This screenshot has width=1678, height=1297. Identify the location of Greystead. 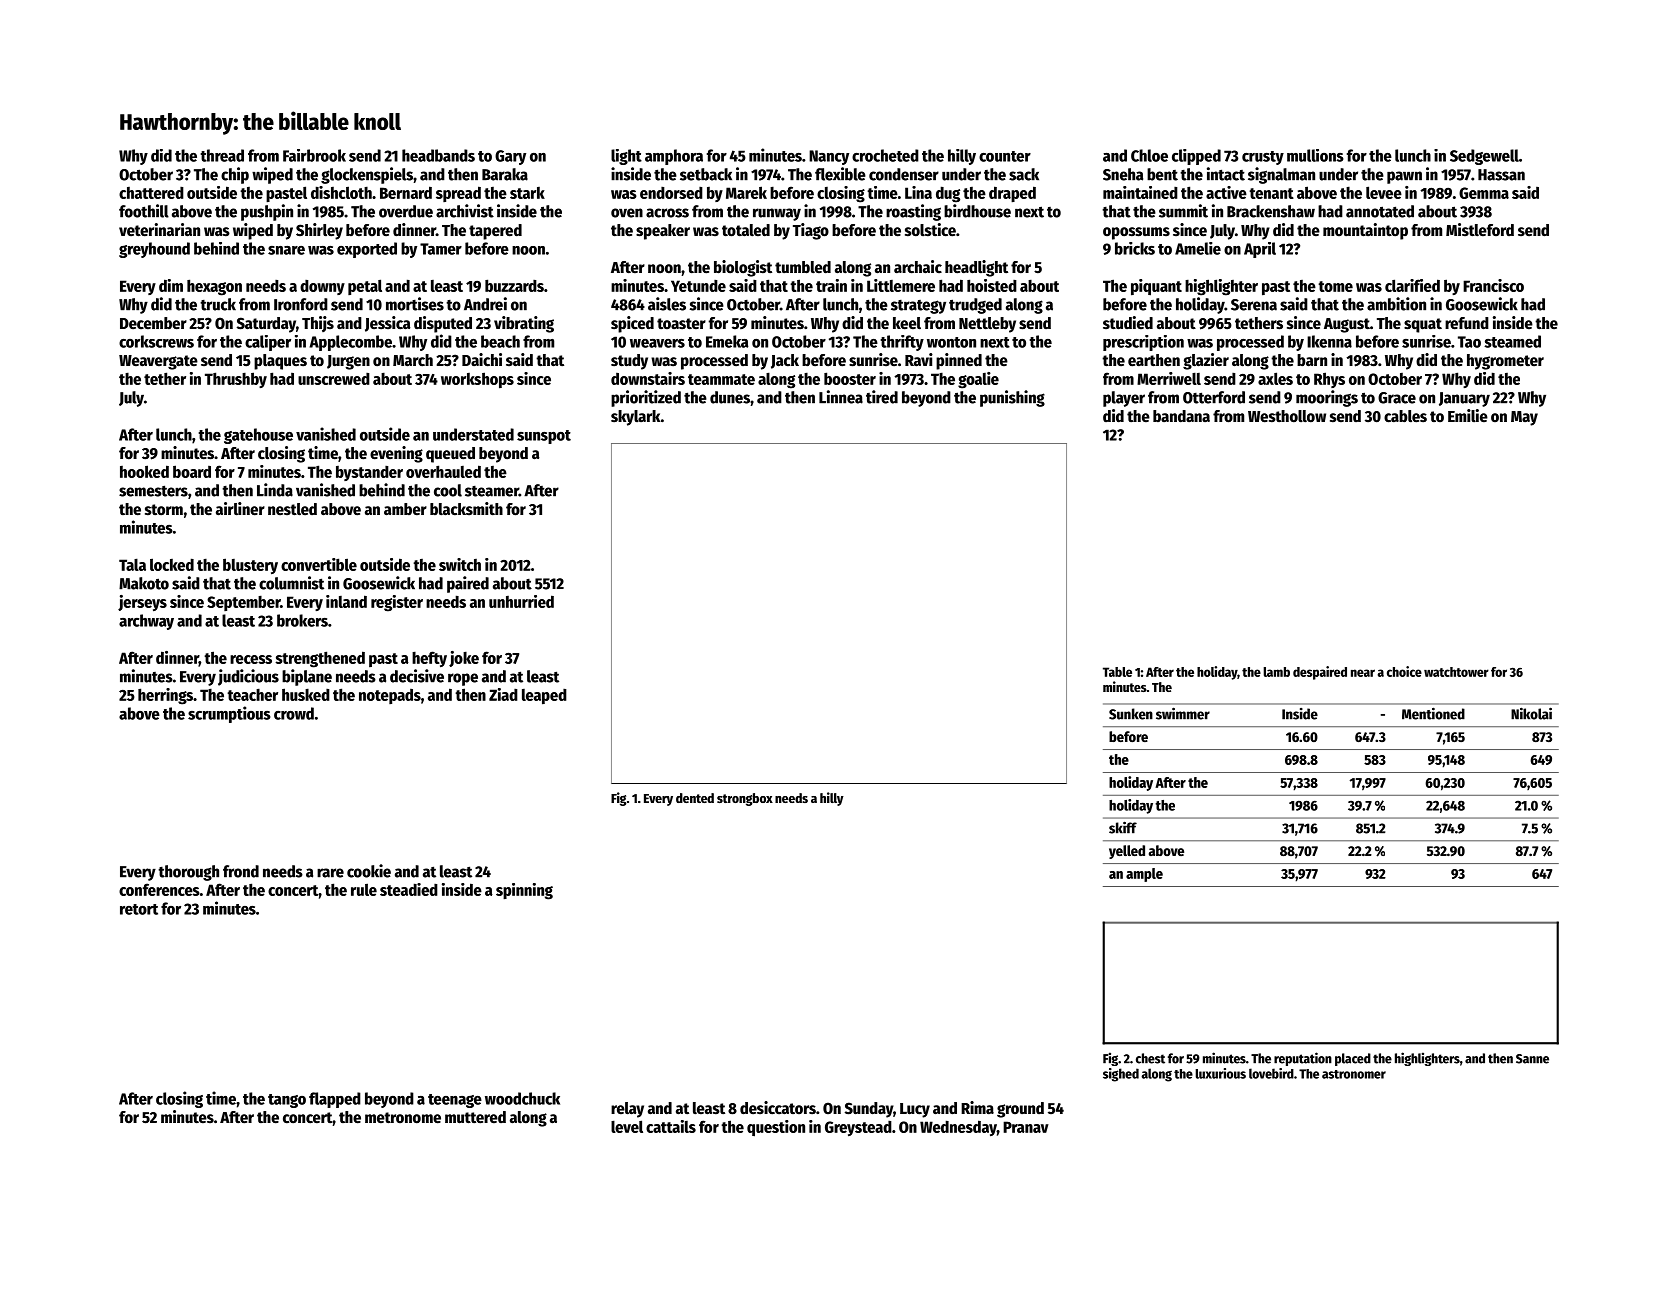
(858, 1128).
